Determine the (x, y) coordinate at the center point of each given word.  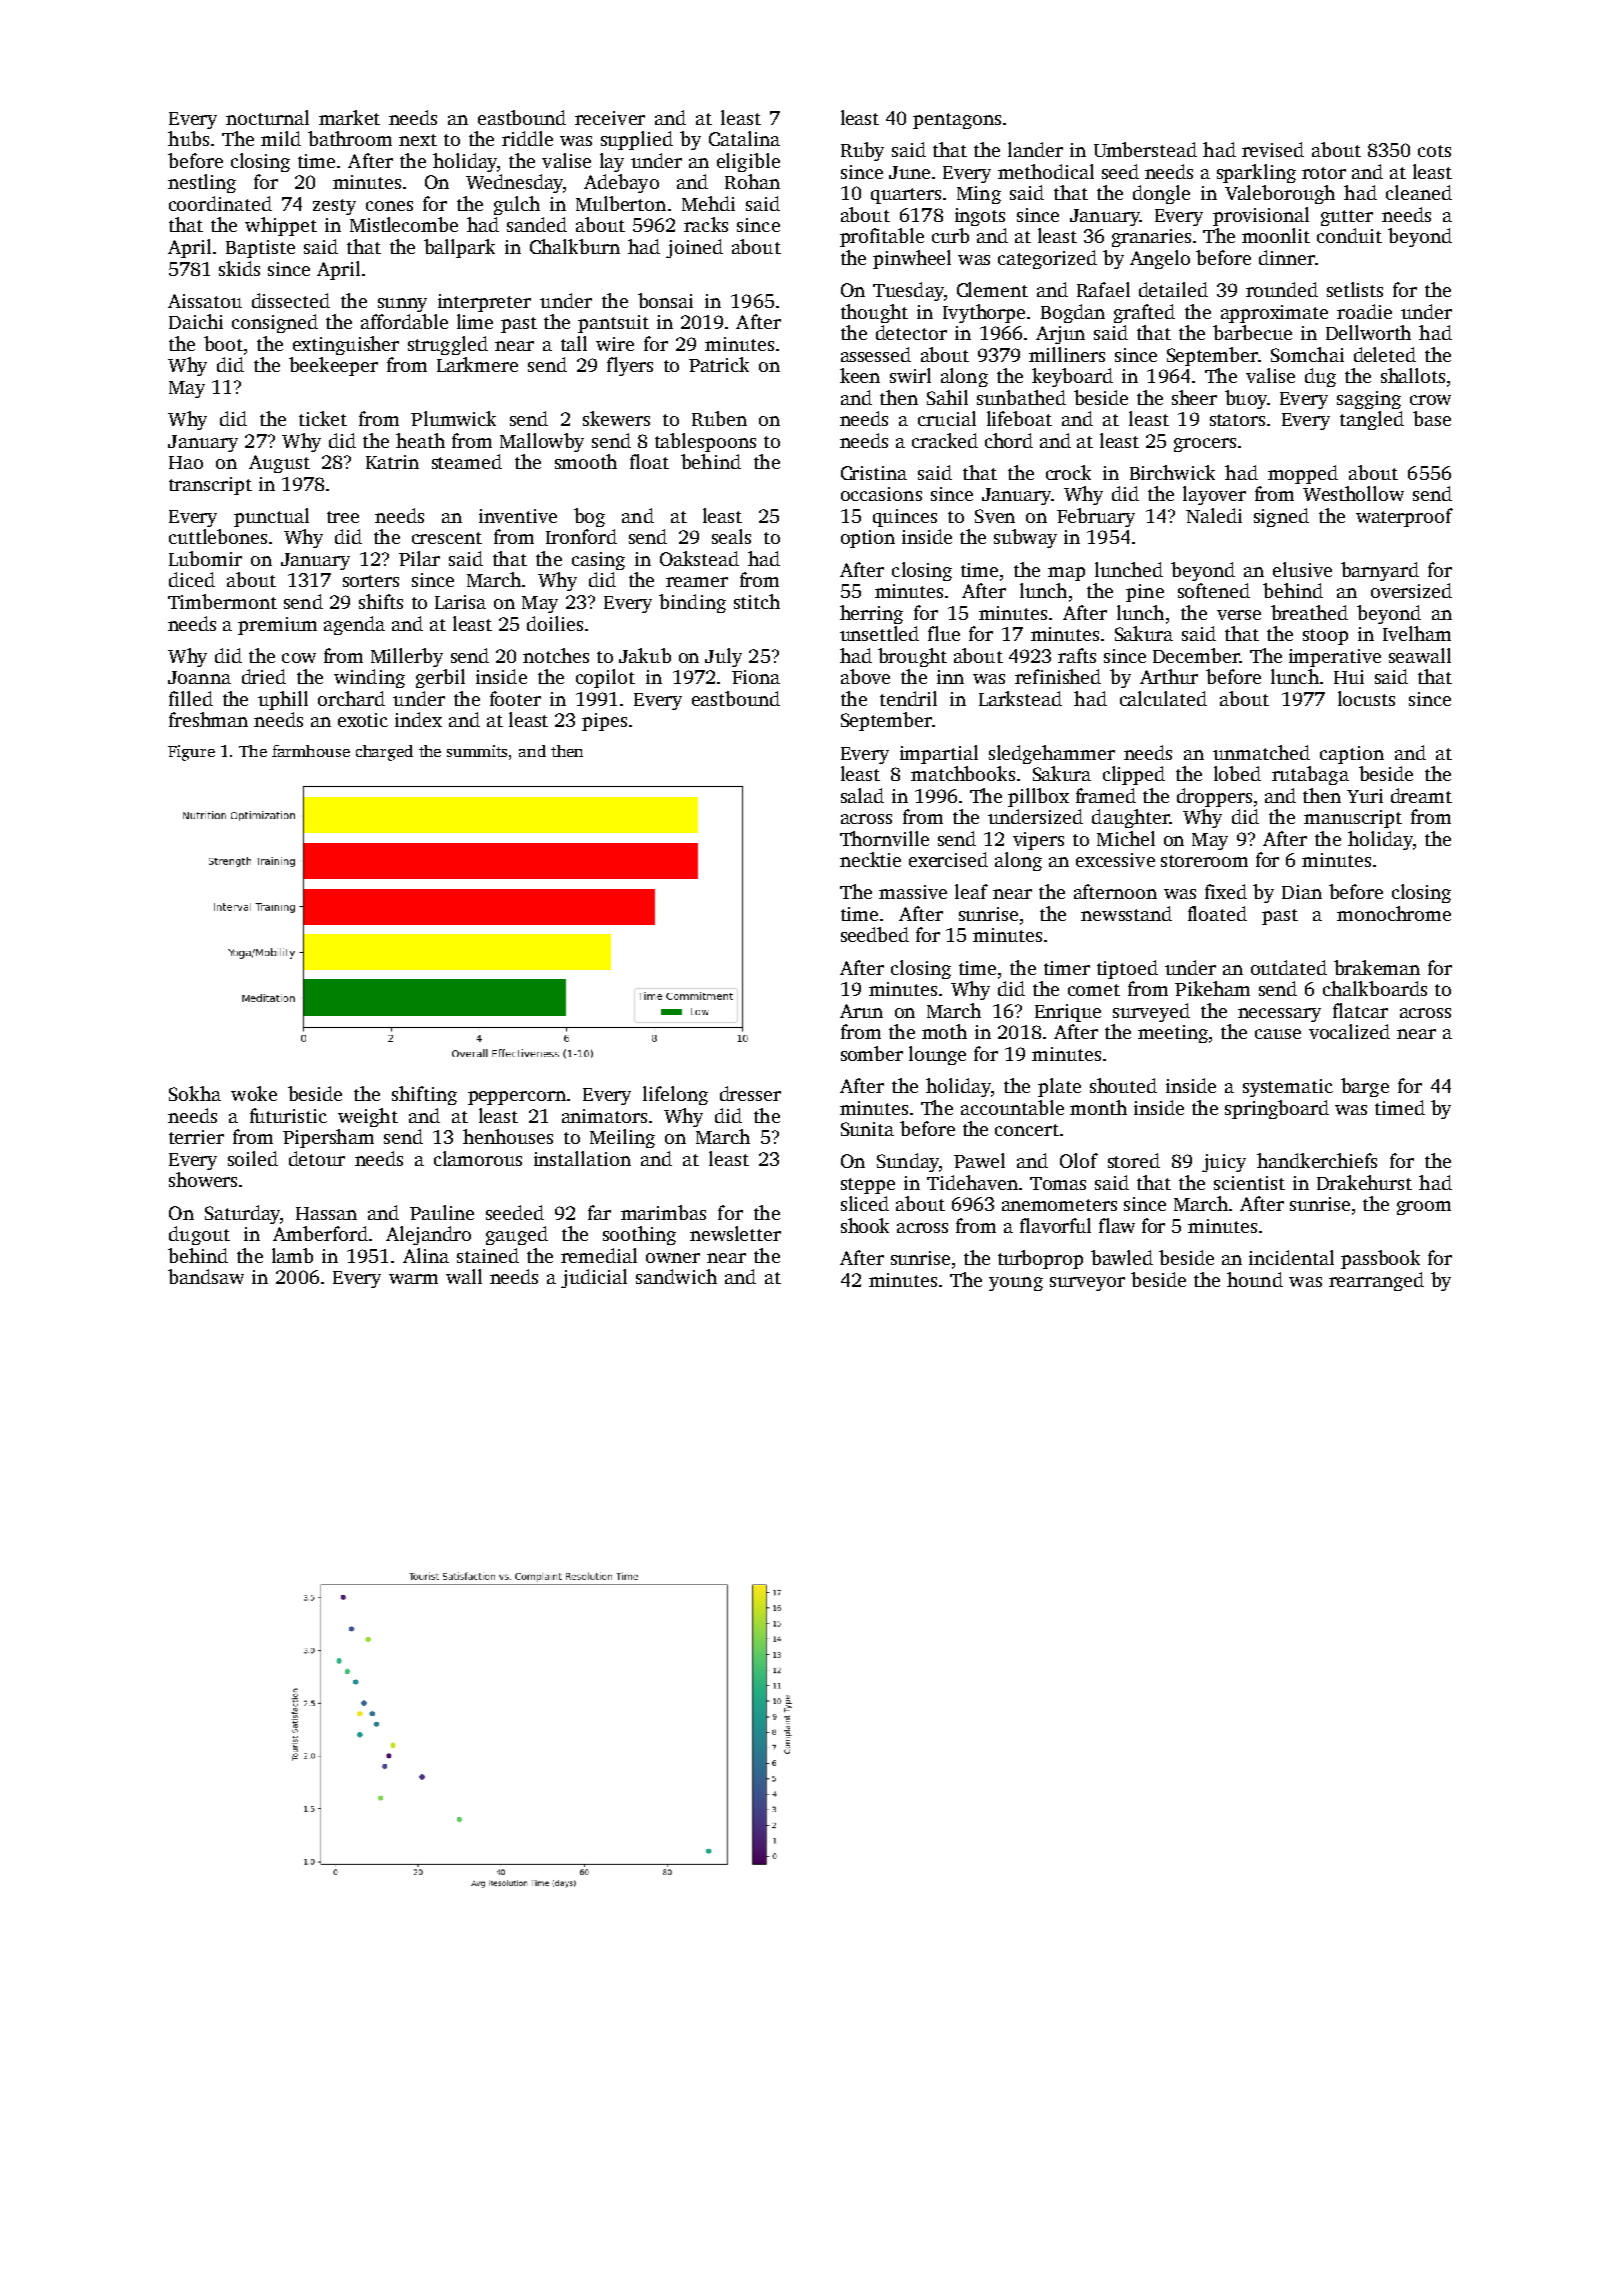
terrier (196, 1137)
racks (706, 224)
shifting (424, 1095)
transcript (210, 486)
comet (1094, 990)
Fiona (756, 677)
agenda (354, 625)
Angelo (1160, 259)
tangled (1372, 420)
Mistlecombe (404, 224)
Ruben (719, 418)
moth (944, 1031)
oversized (1411, 590)
